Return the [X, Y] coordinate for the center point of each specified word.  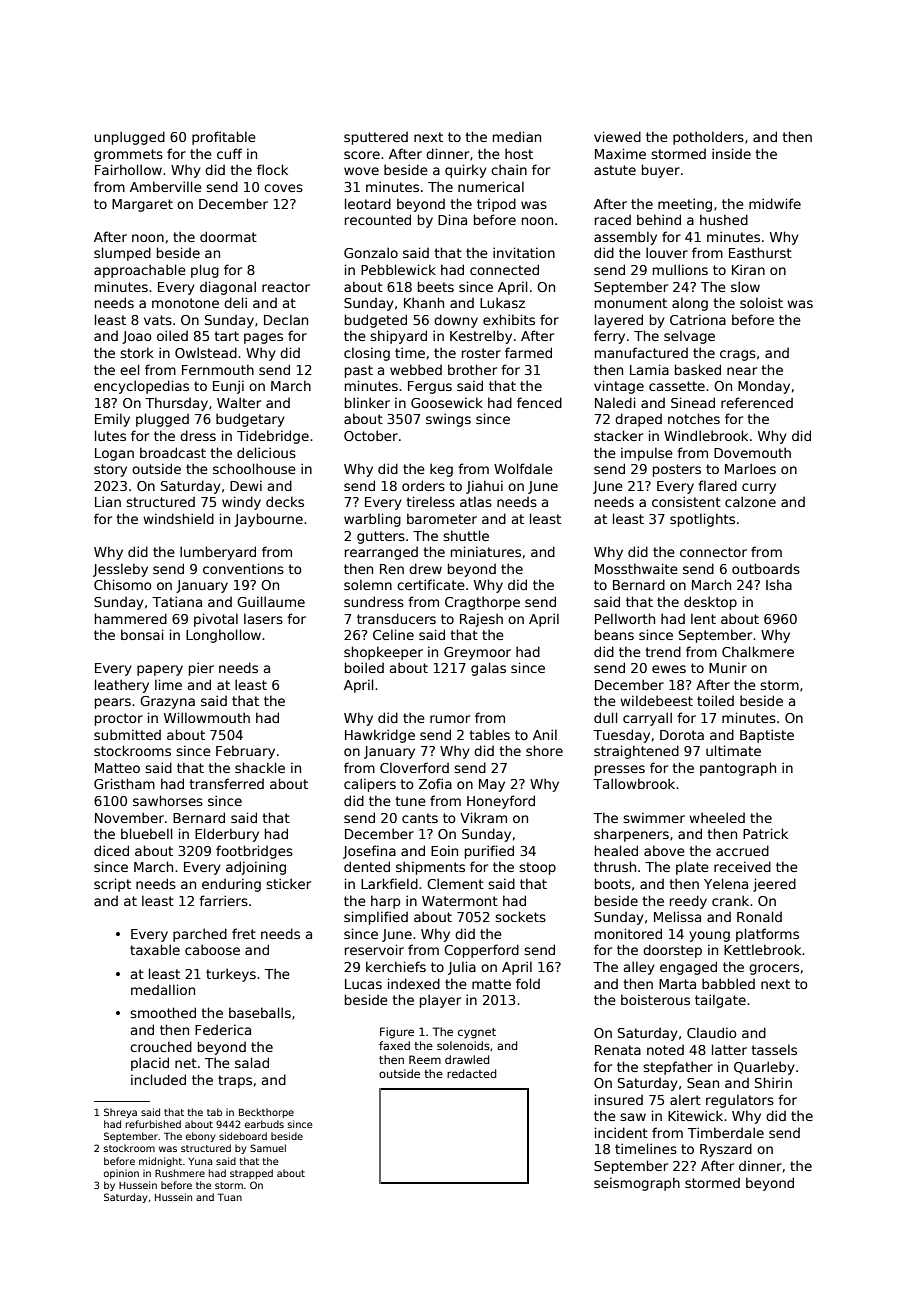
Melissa [677, 916]
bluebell [147, 833]
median [517, 136]
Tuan [230, 1197]
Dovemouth [752, 452]
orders [423, 485]
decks [285, 501]
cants [420, 818]
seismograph [637, 1184]
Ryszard [726, 1150]
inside [731, 153]
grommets [128, 155]
